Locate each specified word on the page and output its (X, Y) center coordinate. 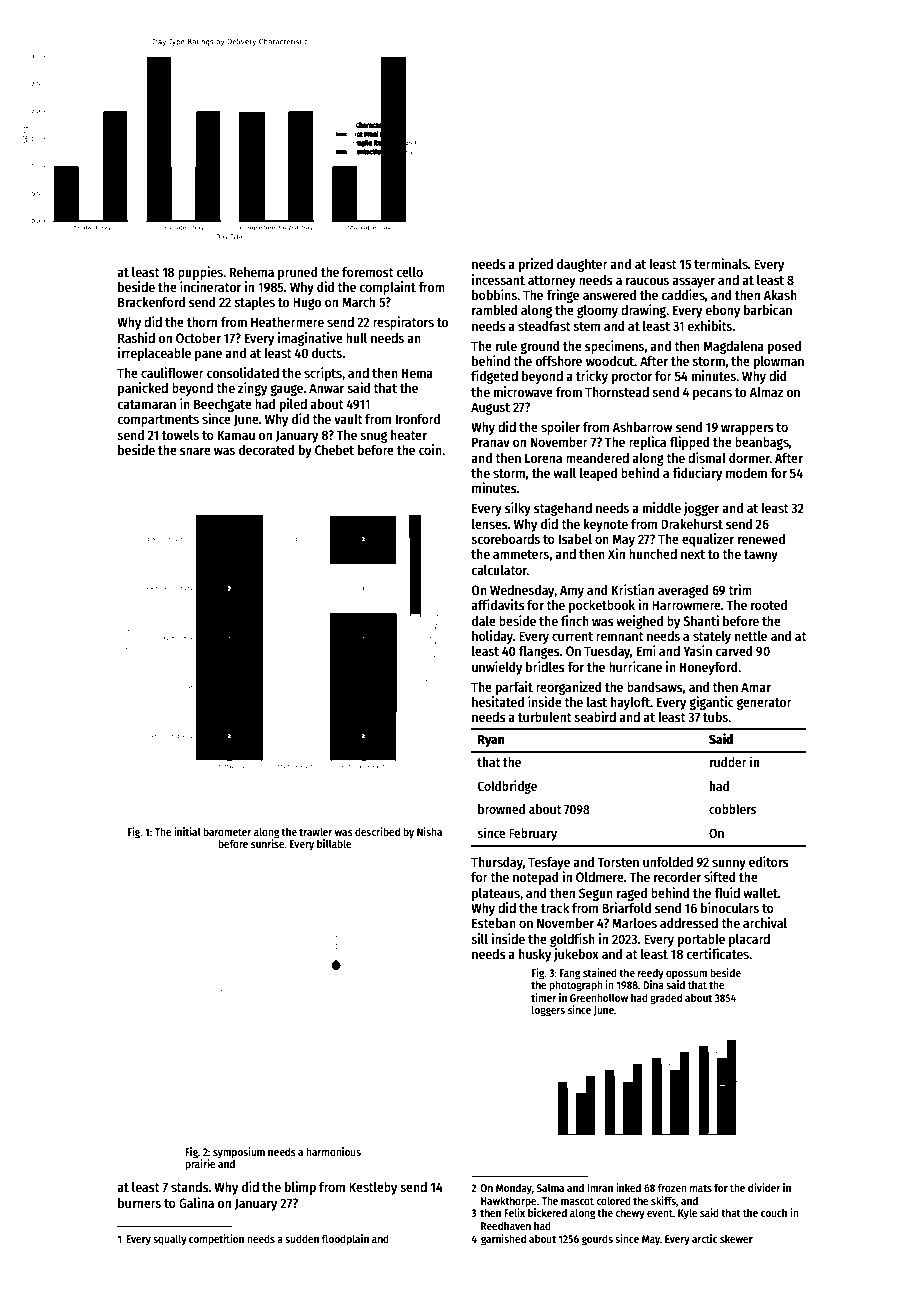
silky (518, 509)
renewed (761, 539)
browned (501, 809)
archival (765, 922)
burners (139, 1203)
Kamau (236, 435)
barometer (227, 831)
